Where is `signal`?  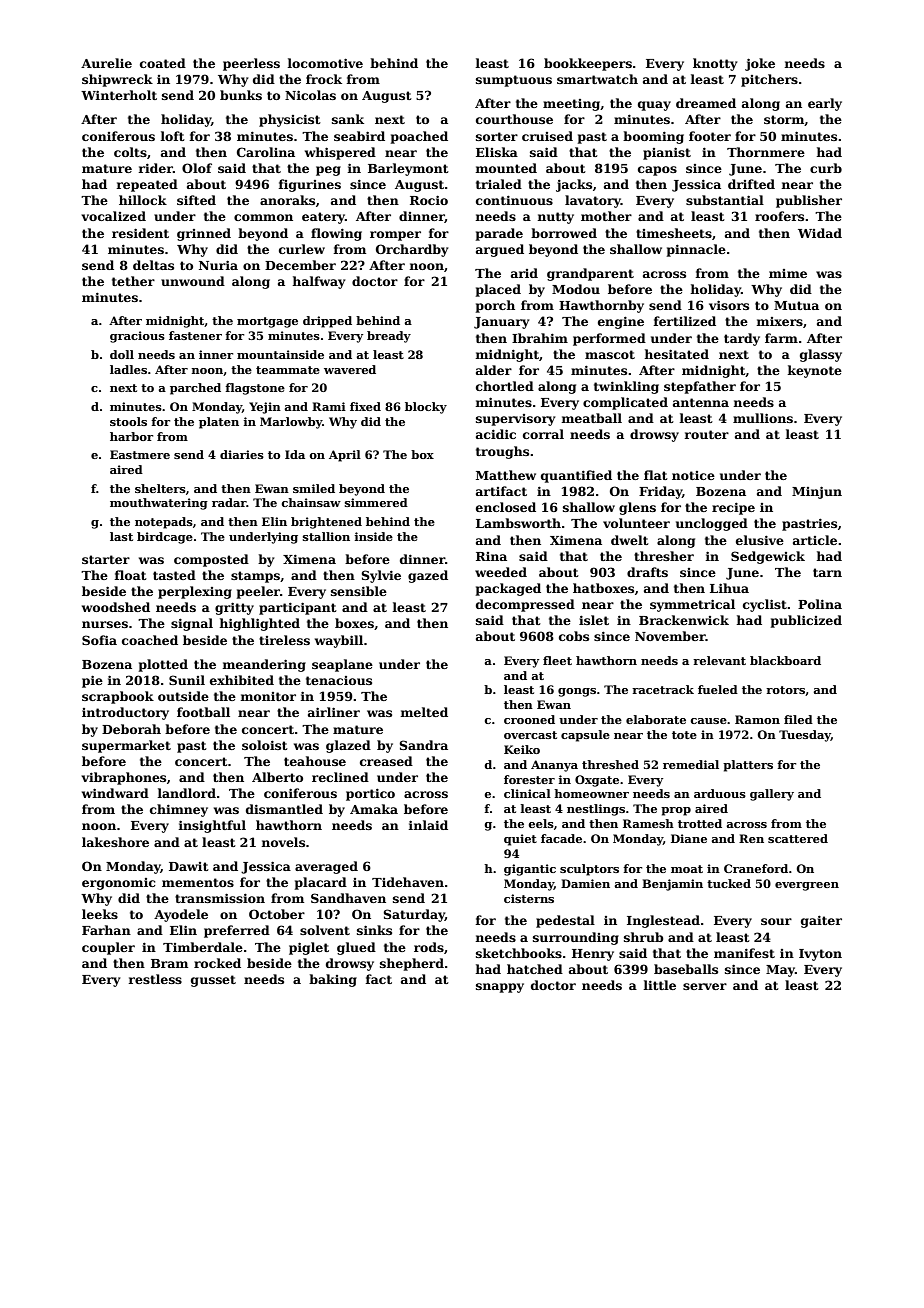
signal is located at coordinates (192, 624).
